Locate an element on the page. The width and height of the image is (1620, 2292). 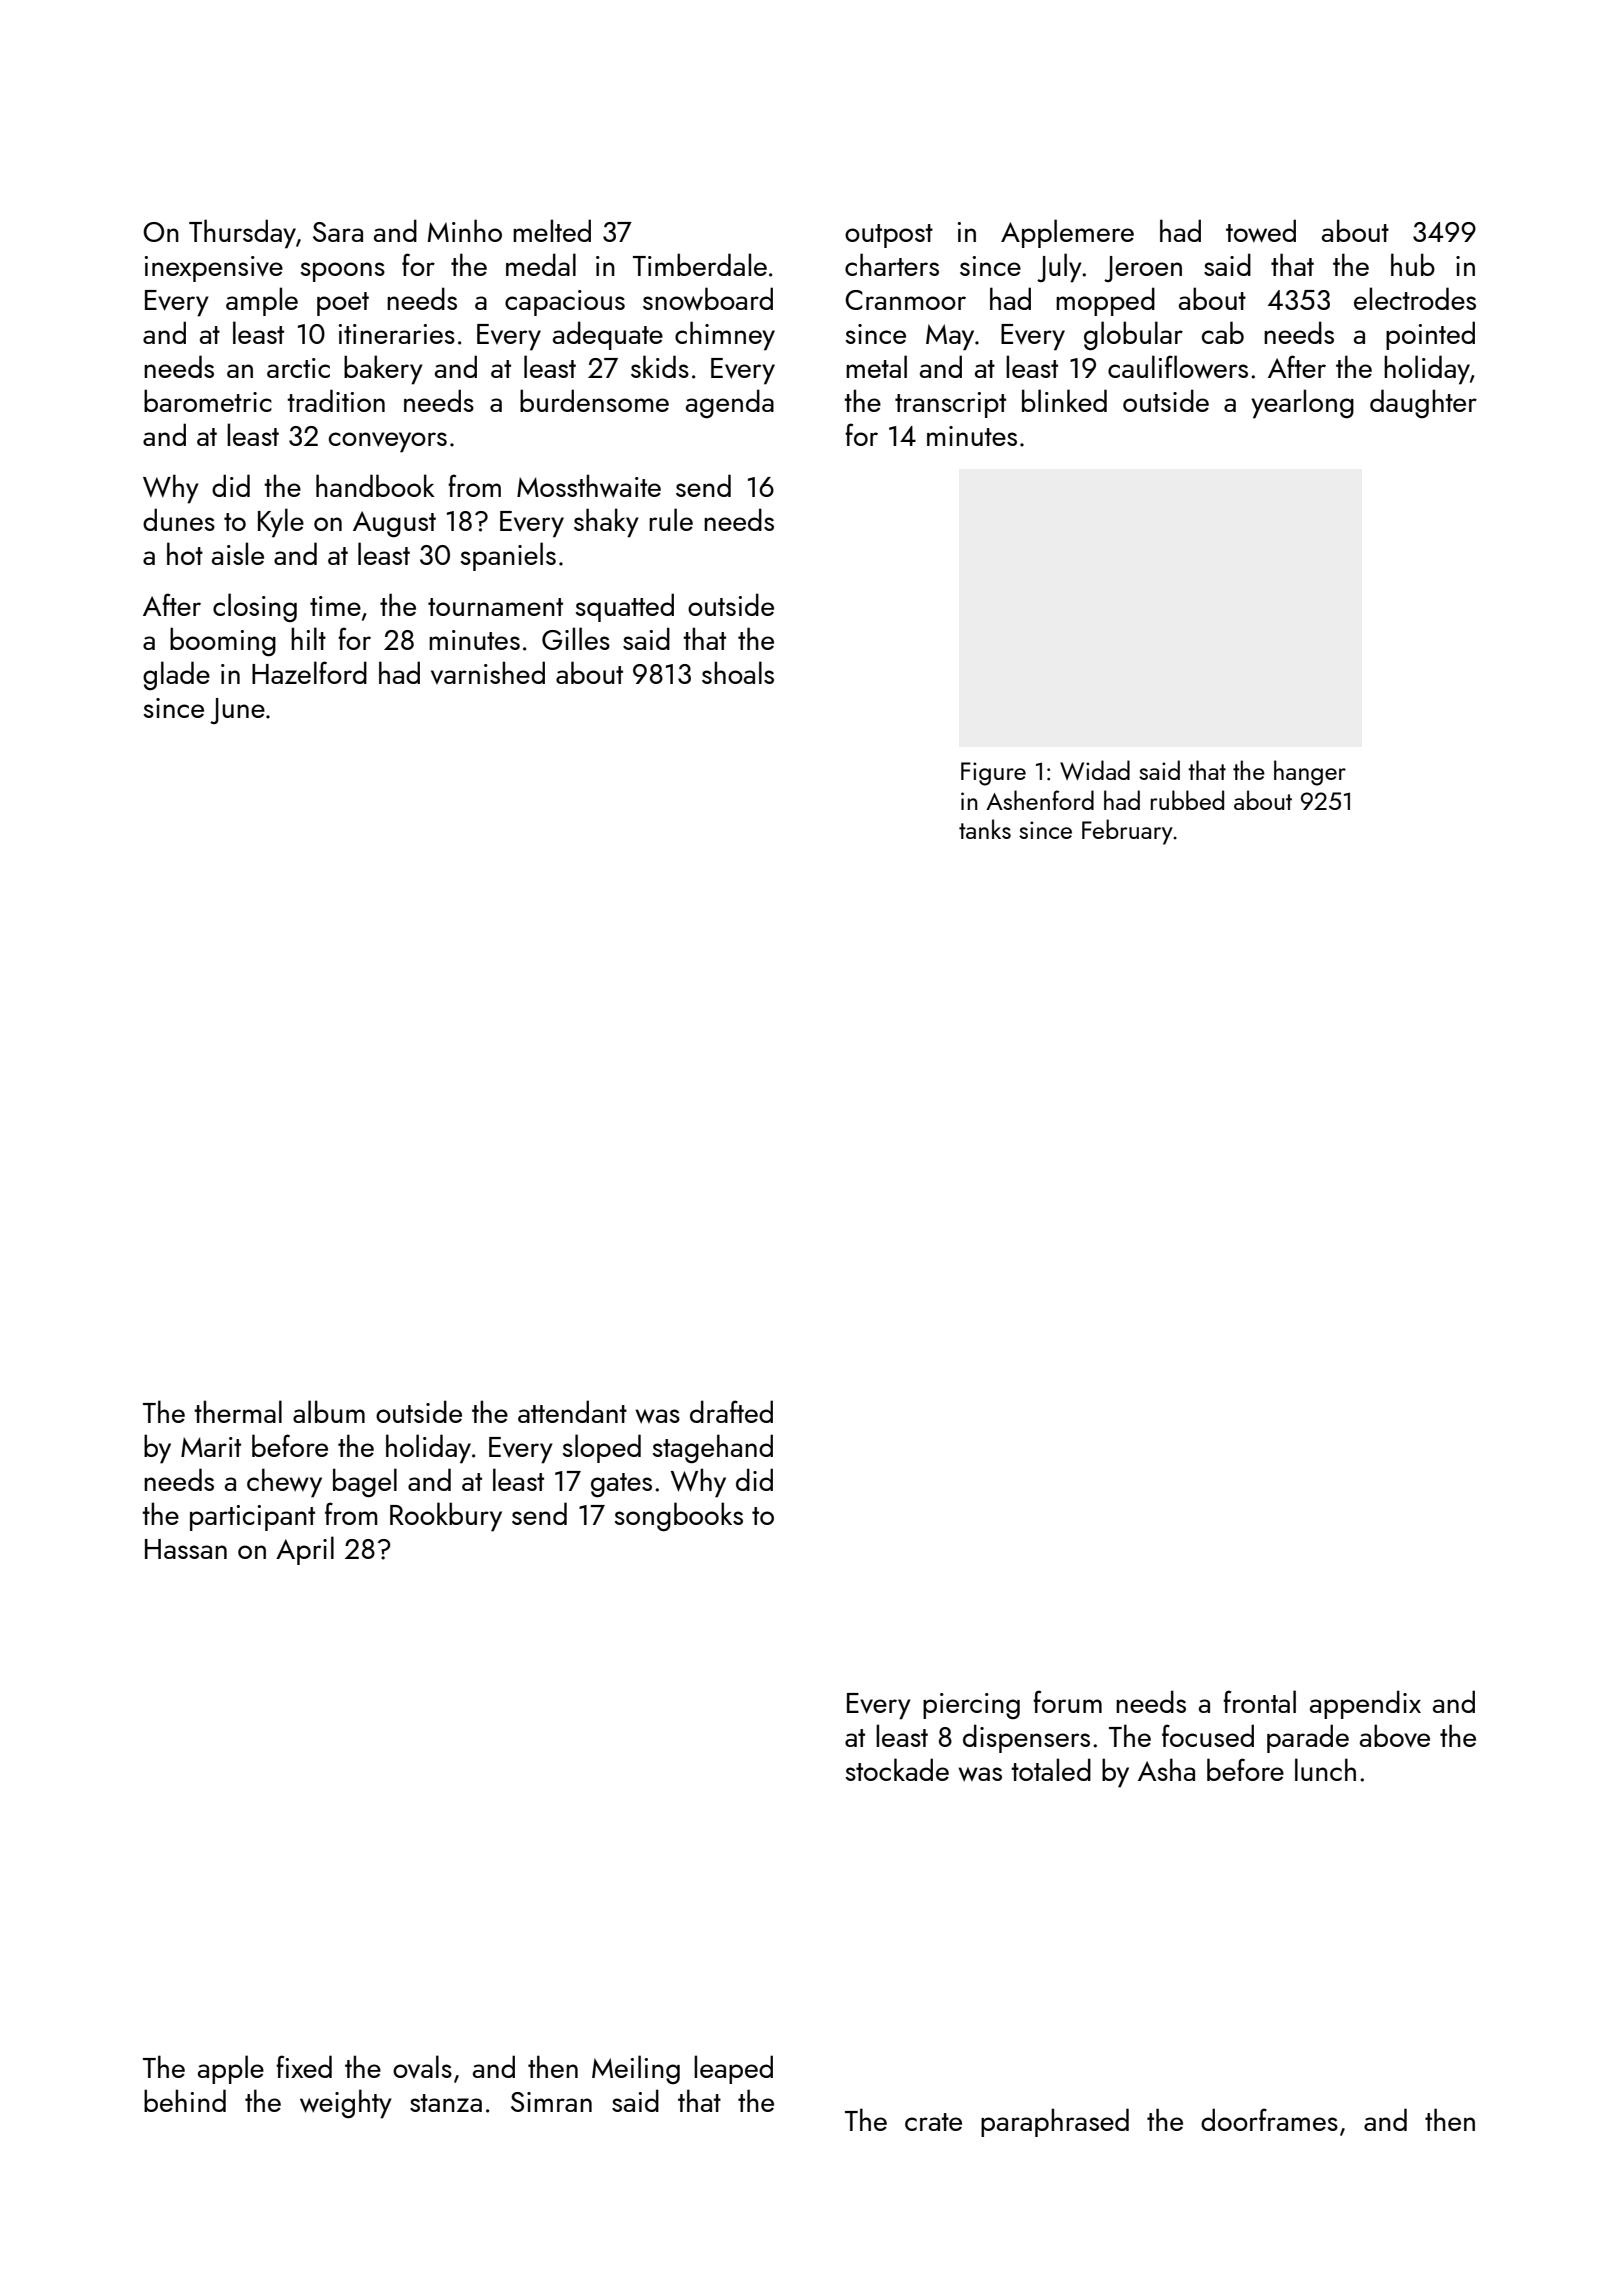
chimney is located at coordinates (725, 336).
